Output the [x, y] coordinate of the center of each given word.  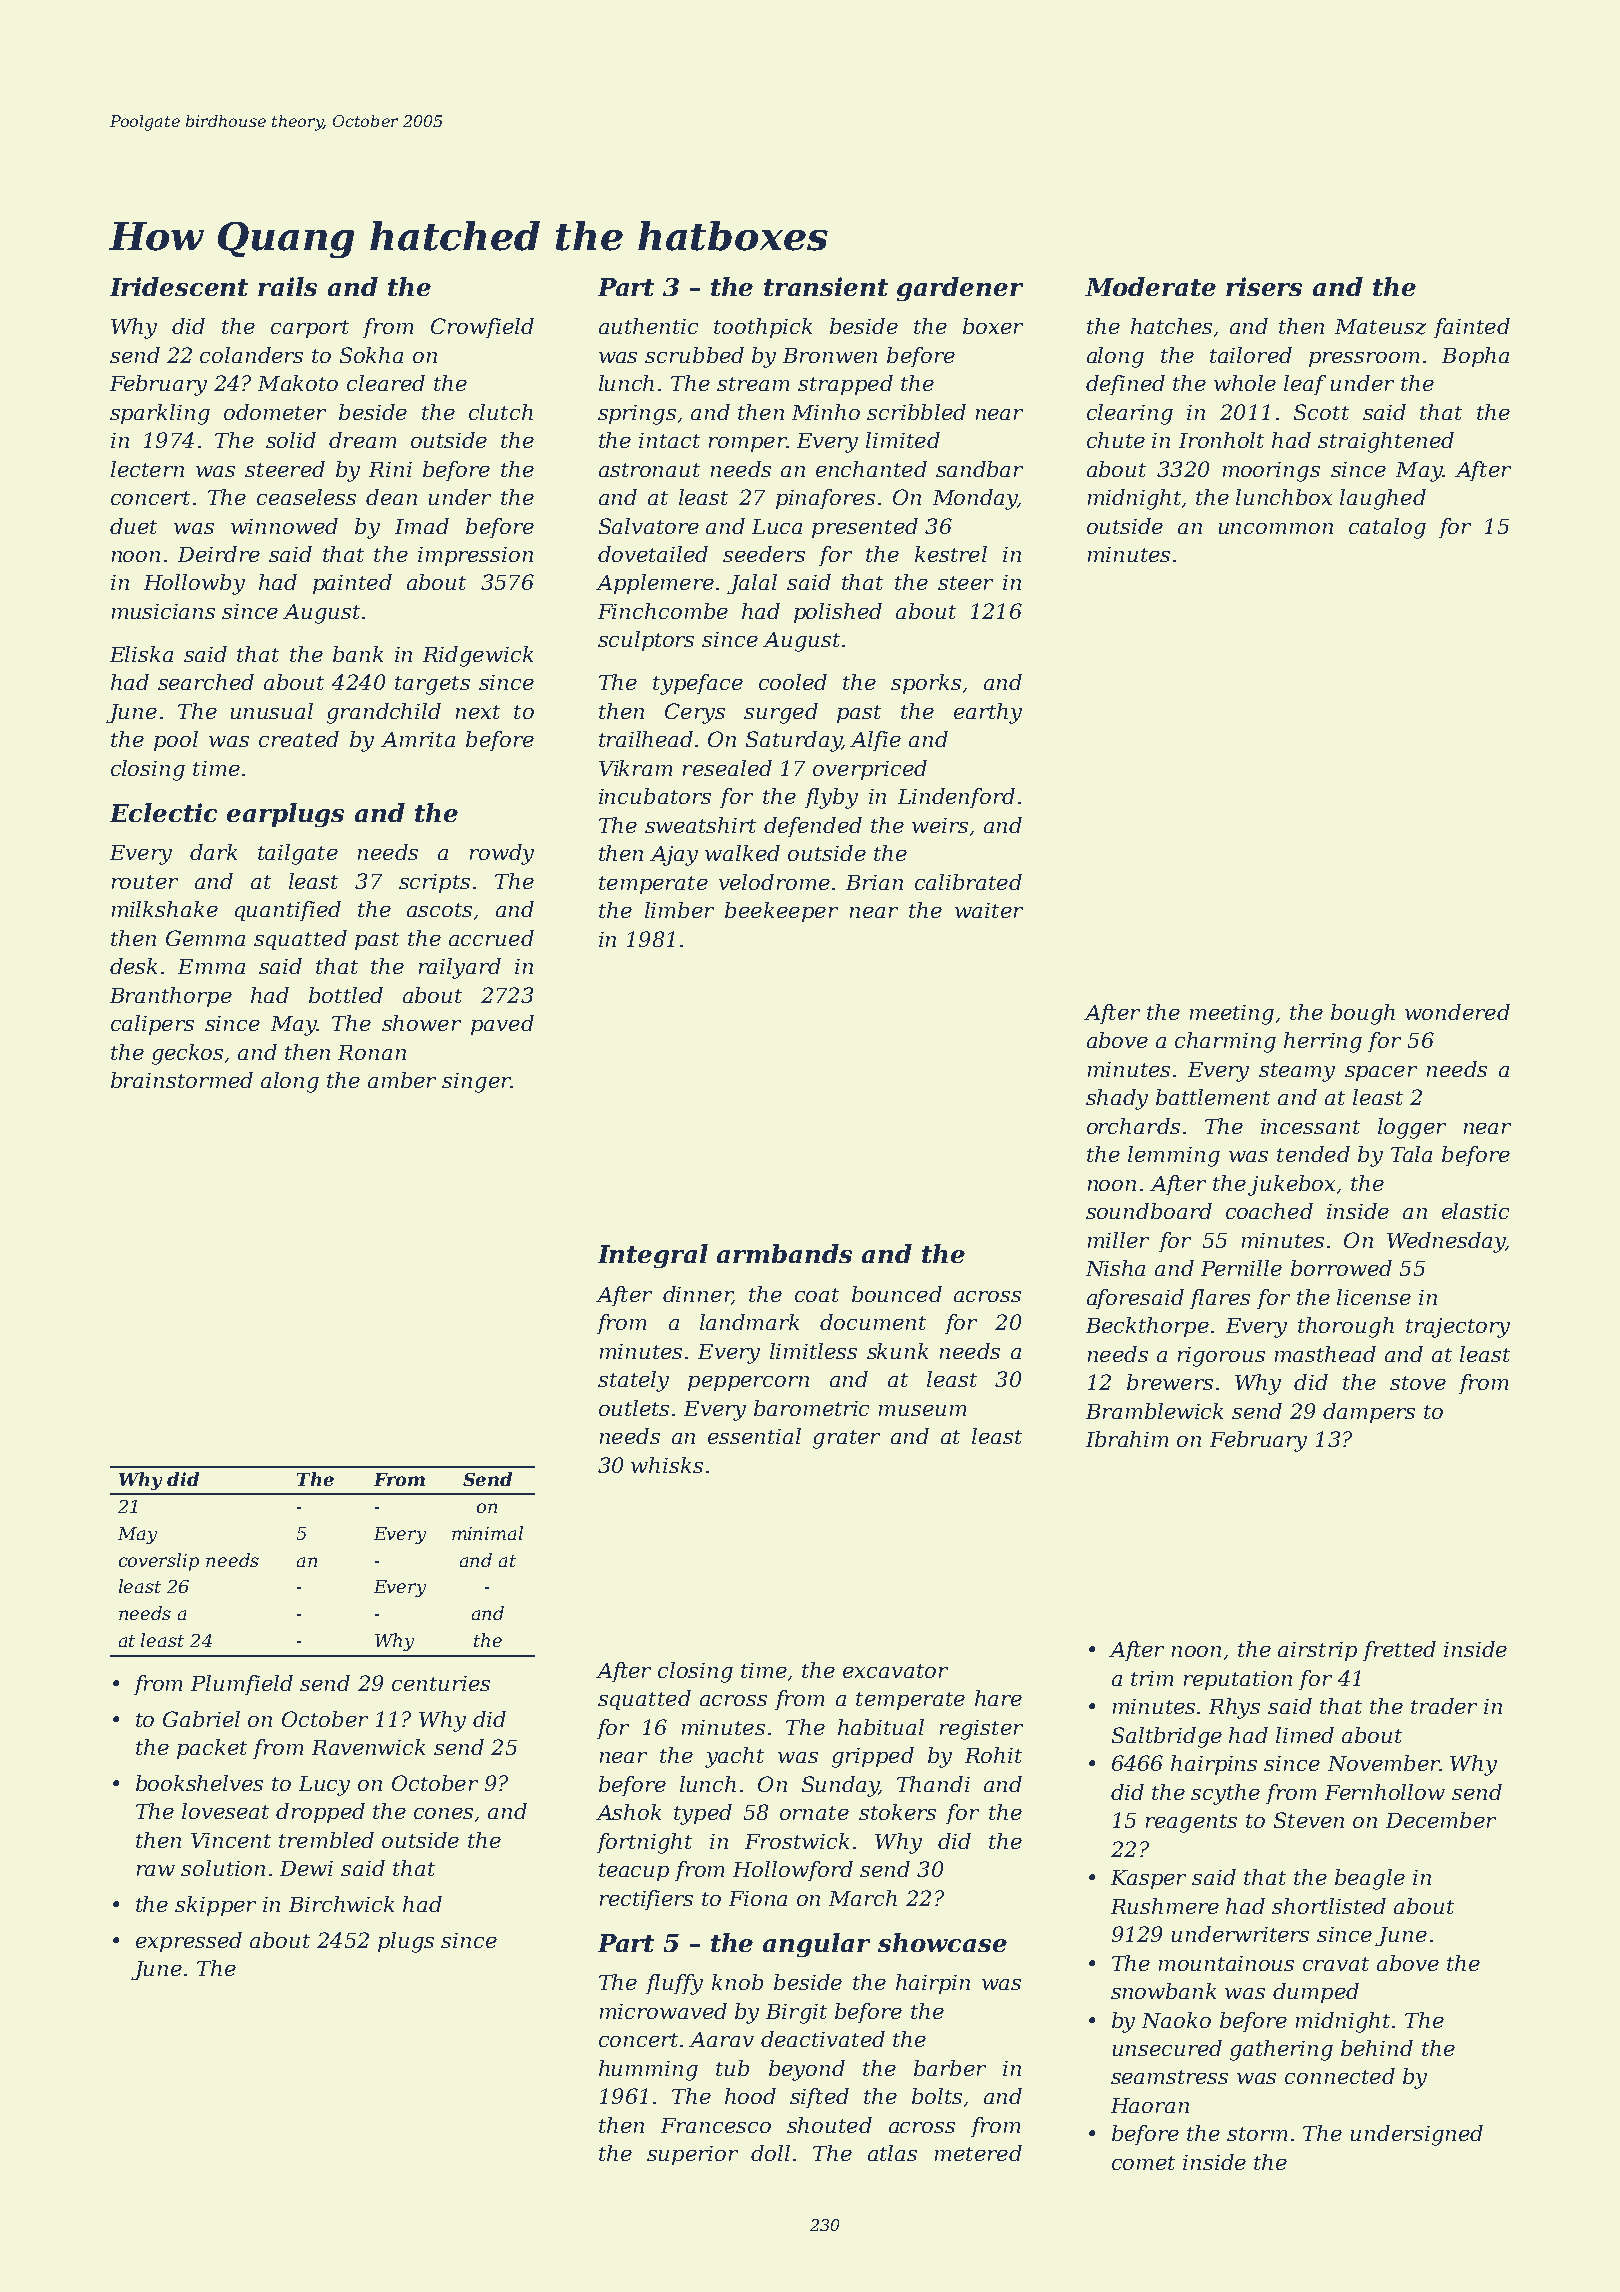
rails [287, 286]
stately [633, 1381]
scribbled [916, 412]
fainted [1472, 328]
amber [402, 1080]
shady [1117, 1099]
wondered [1457, 1012]
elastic [1475, 1211]
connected [1340, 2076]
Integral [653, 1256]
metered [978, 2153]
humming [648, 2070]
